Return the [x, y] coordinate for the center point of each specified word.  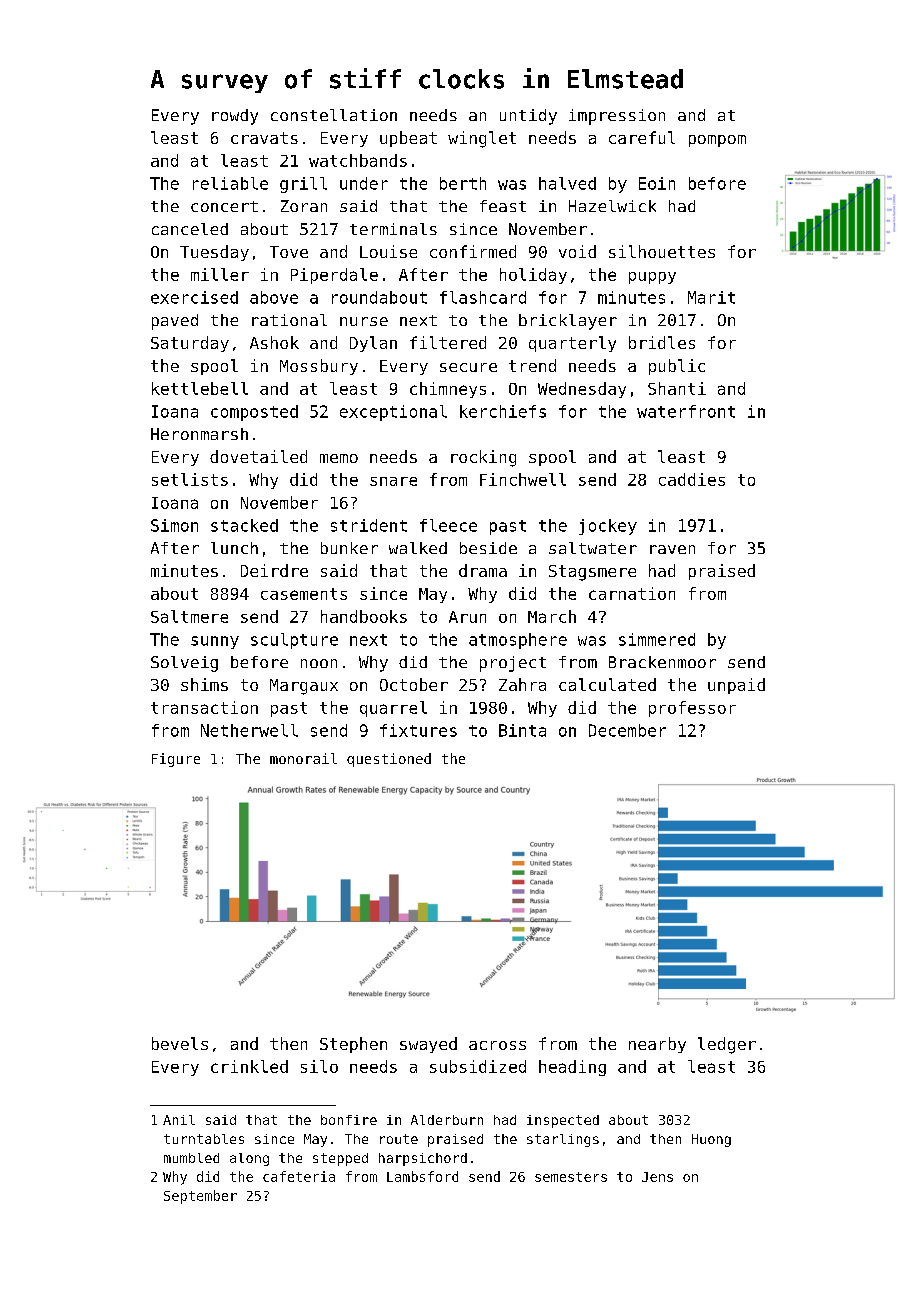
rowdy [235, 117]
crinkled [249, 1066]
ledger [727, 1045]
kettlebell [200, 388]
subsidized [478, 1066]
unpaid [736, 686]
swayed [428, 1045]
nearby [657, 1045]
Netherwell [249, 730]
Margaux [304, 687]
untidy [528, 117]
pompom [717, 141]
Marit [711, 297]
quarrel [393, 709]
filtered [448, 342]
